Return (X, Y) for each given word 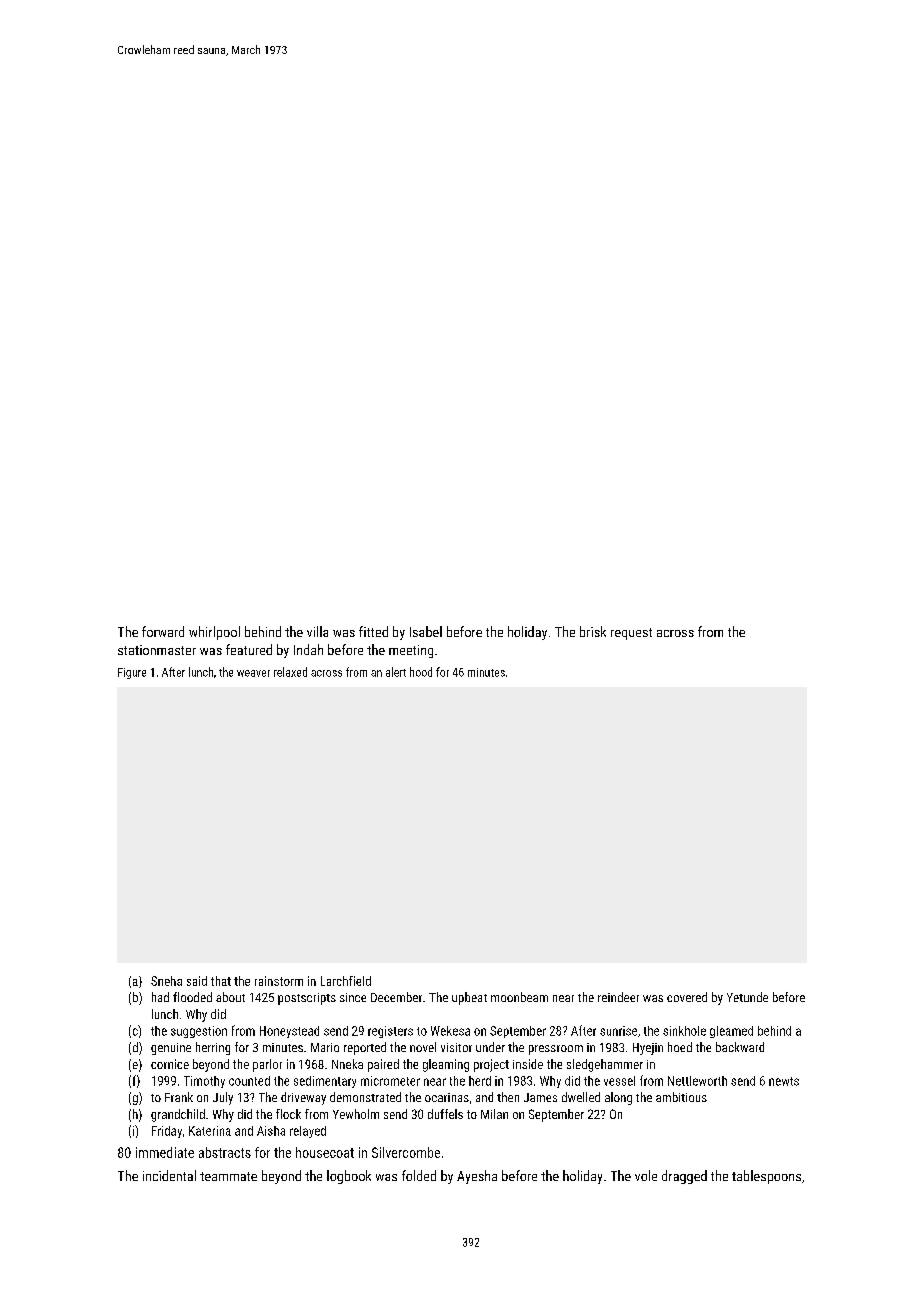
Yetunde (747, 997)
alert (396, 672)
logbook (349, 1177)
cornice (170, 1064)
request (631, 634)
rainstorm (279, 981)
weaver (253, 673)
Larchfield (346, 981)
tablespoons (766, 1177)
